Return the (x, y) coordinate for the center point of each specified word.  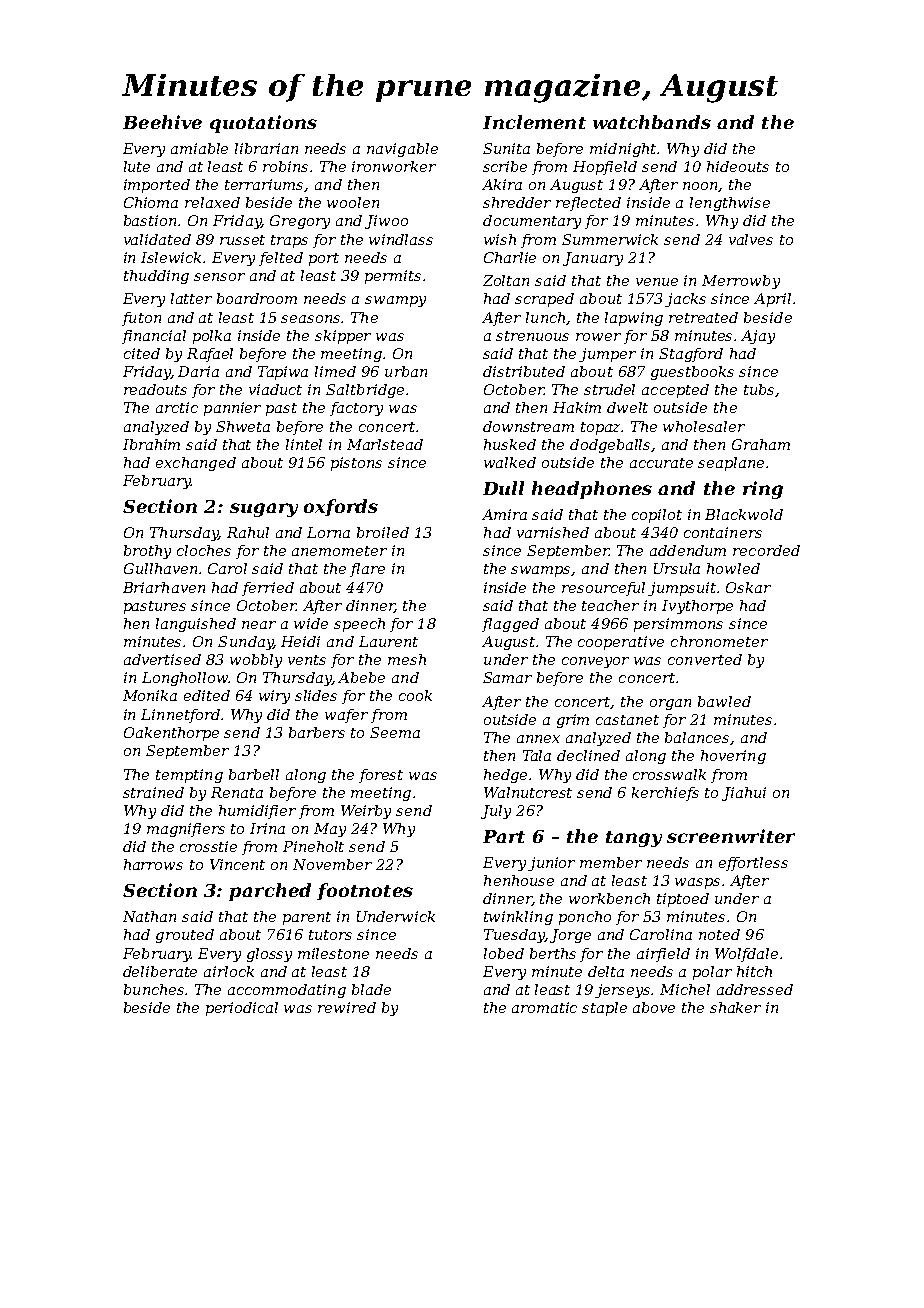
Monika (150, 695)
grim (573, 721)
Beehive (162, 122)
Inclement (534, 122)
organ (670, 704)
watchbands (652, 122)
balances (698, 738)
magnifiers (186, 830)
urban (406, 371)
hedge (505, 776)
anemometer (339, 551)
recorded (766, 550)
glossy (269, 955)
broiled (383, 532)
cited (142, 353)
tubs (759, 389)
